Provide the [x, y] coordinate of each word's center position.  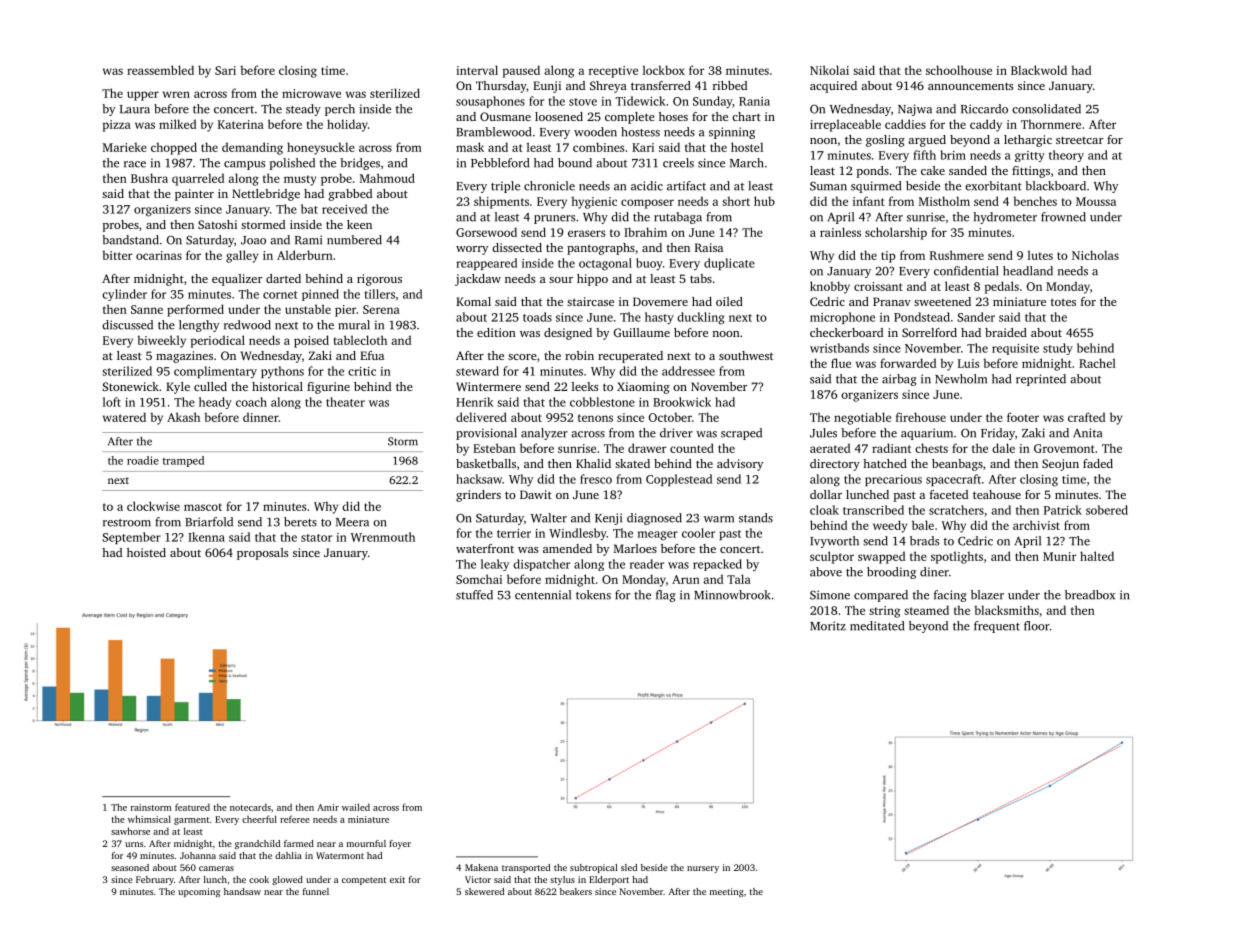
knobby [830, 287]
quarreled [198, 179]
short [736, 201]
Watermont [340, 855]
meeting [727, 892]
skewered [484, 891]
